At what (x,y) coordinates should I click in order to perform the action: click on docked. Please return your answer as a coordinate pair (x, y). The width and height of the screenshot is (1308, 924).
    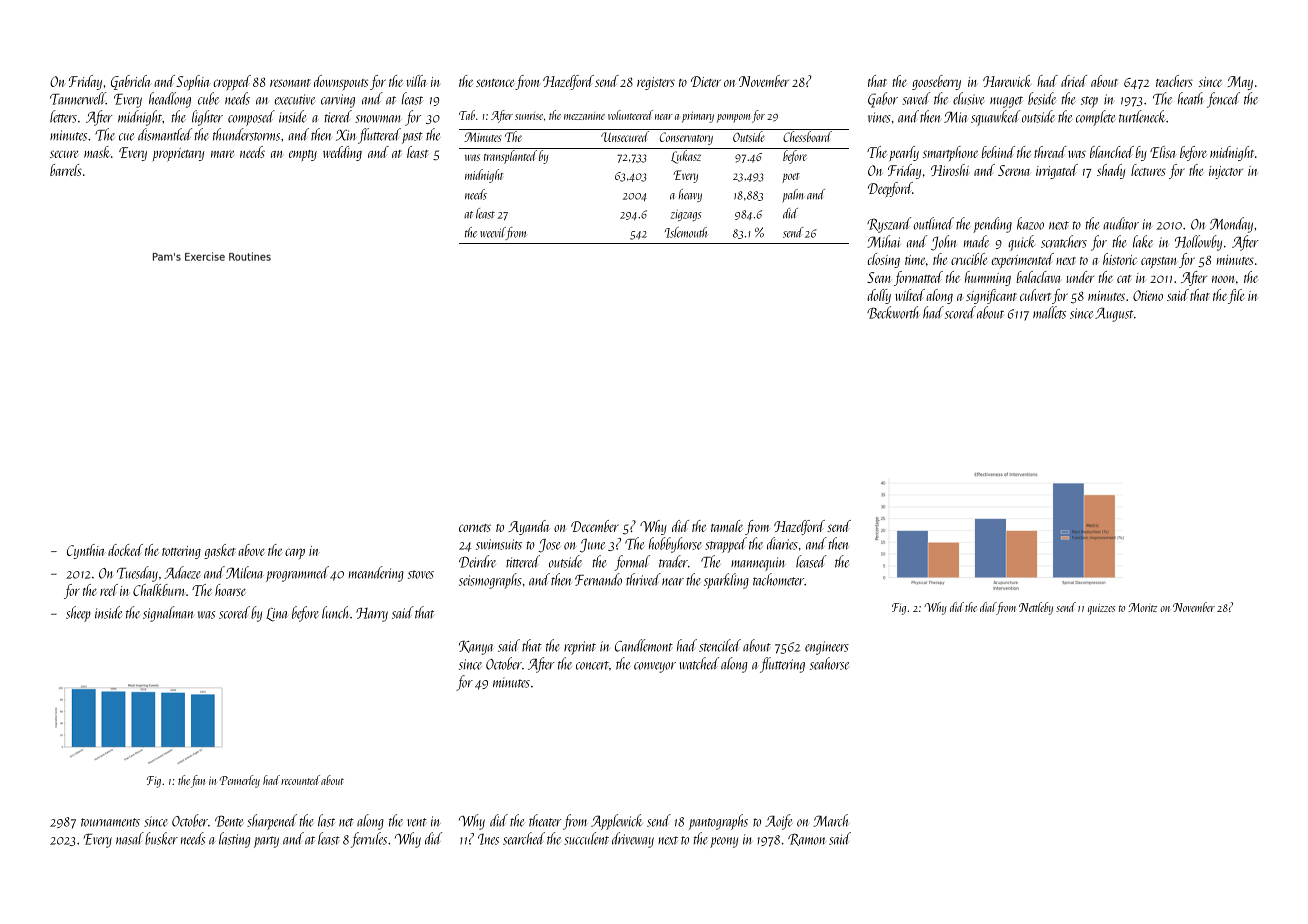
    Looking at the image, I should click on (125, 550).
